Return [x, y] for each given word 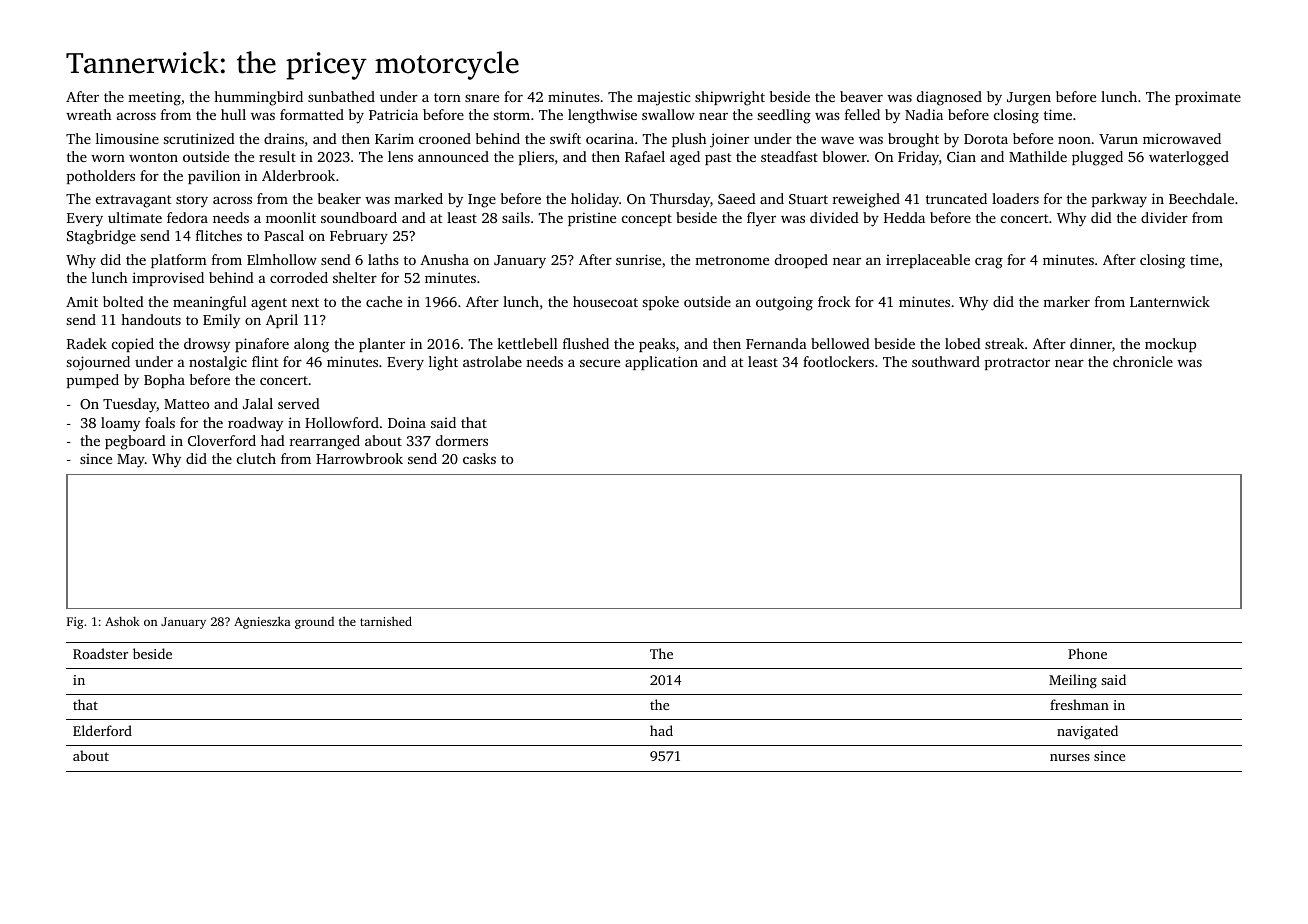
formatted [312, 114]
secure [600, 363]
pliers [536, 158]
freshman [1079, 704]
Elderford [102, 730]
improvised [168, 279]
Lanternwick [1170, 301]
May [131, 461]
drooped [801, 261]
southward [946, 361]
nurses [1070, 757]
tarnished [386, 621]
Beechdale [1201, 198]
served [299, 403]
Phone [1087, 653]
